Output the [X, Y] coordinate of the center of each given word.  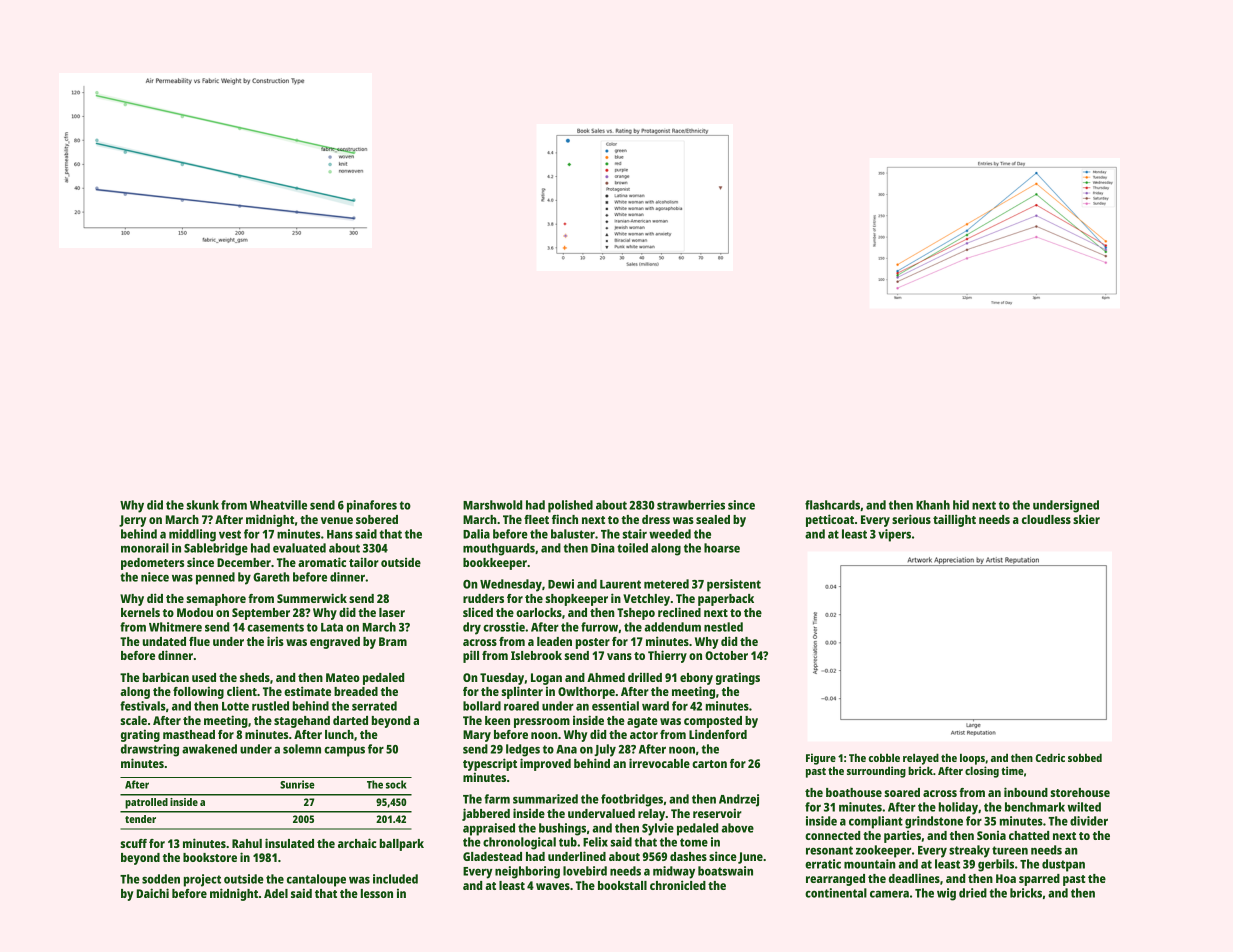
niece [155, 577]
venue [337, 520]
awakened [209, 749]
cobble [884, 757]
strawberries [691, 505]
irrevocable [659, 763]
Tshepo [636, 614]
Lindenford [718, 734]
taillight [954, 520]
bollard [482, 706]
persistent [734, 585]
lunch [339, 734]
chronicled [678, 885]
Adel [276, 893]
